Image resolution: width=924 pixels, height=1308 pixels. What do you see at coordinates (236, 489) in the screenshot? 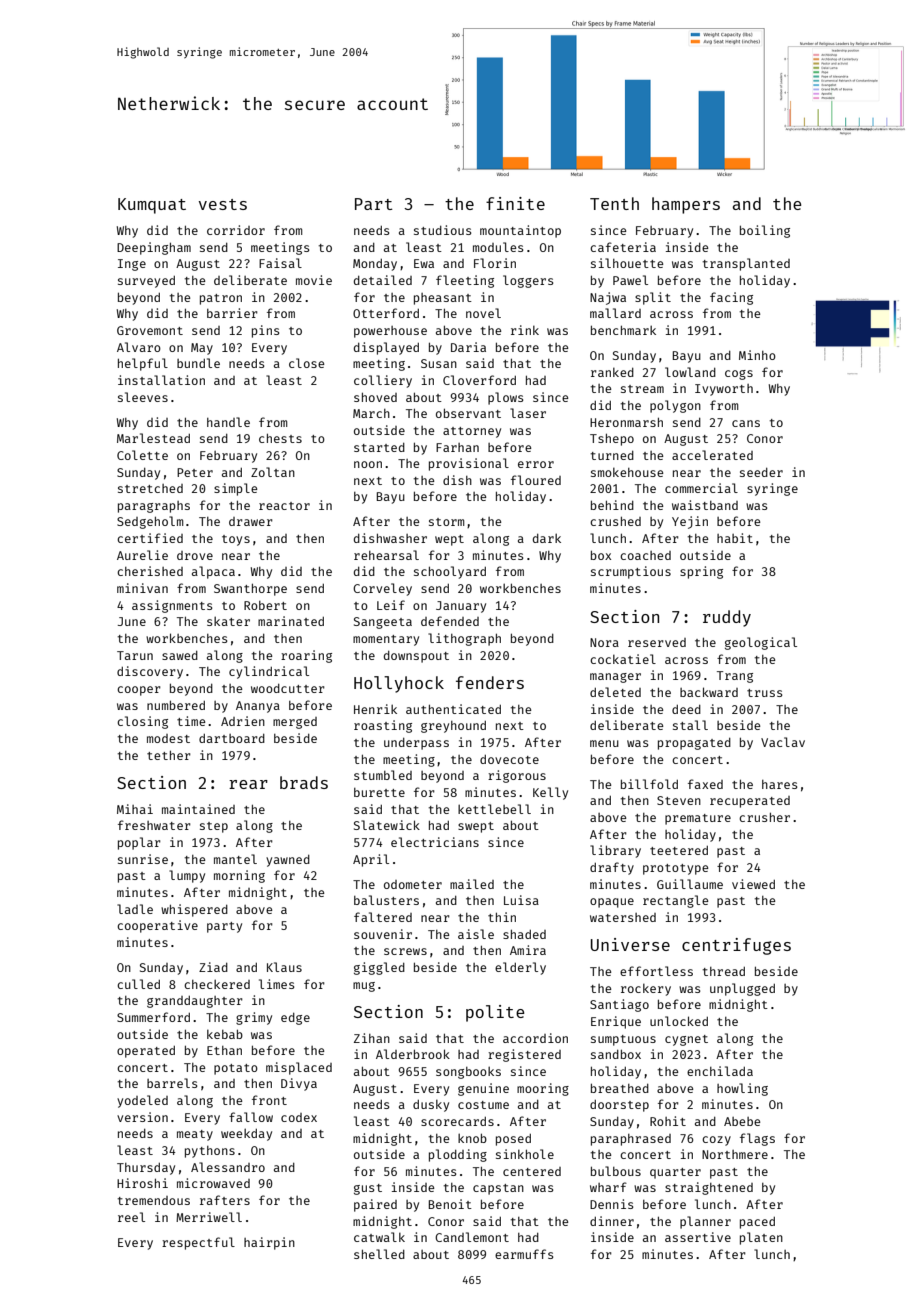
I see `simple` at bounding box center [236, 489].
